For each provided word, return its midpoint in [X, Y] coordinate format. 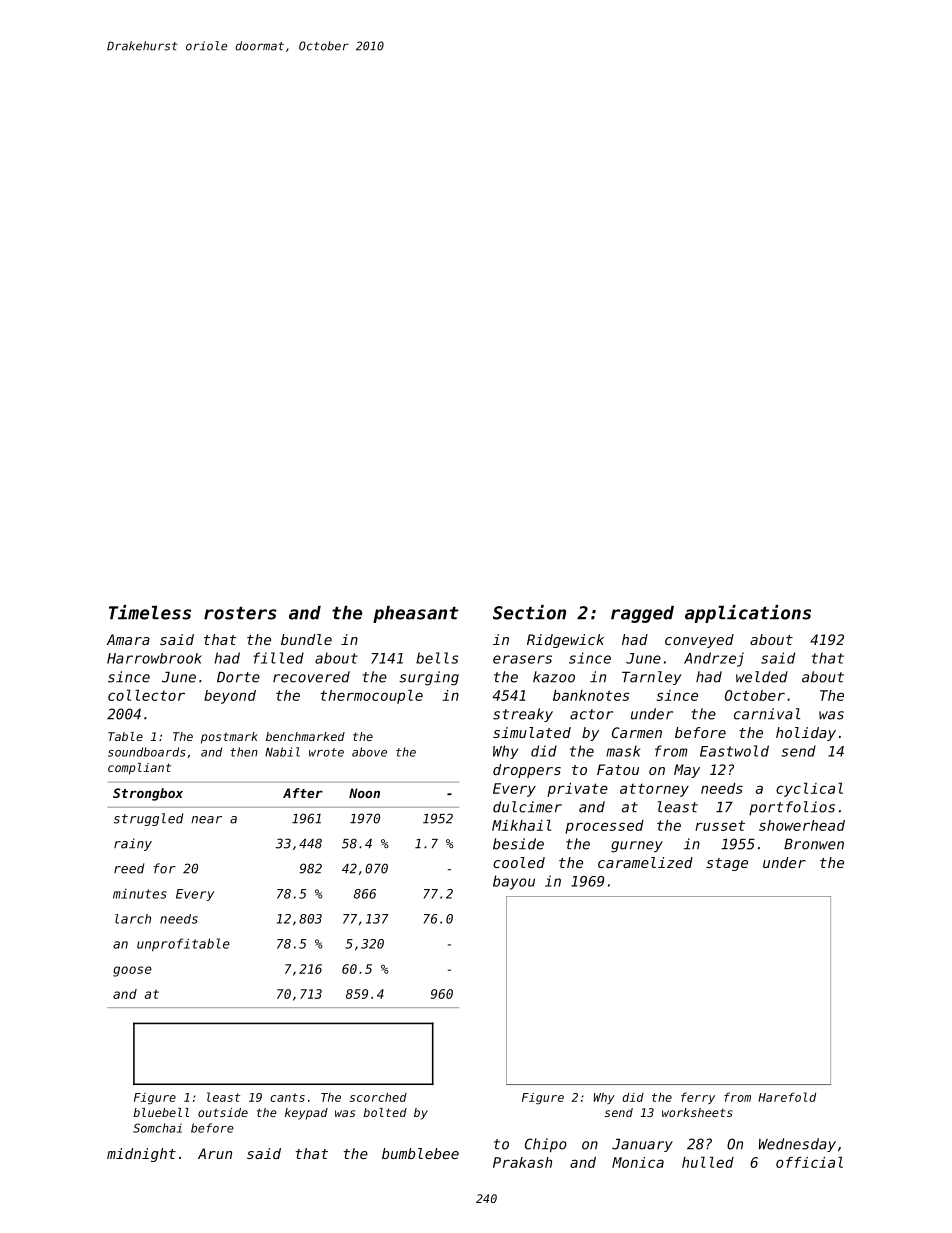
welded [762, 677]
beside [518, 844]
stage [727, 864]
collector [146, 695]
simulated [532, 732]
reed [129, 868]
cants [287, 1097]
